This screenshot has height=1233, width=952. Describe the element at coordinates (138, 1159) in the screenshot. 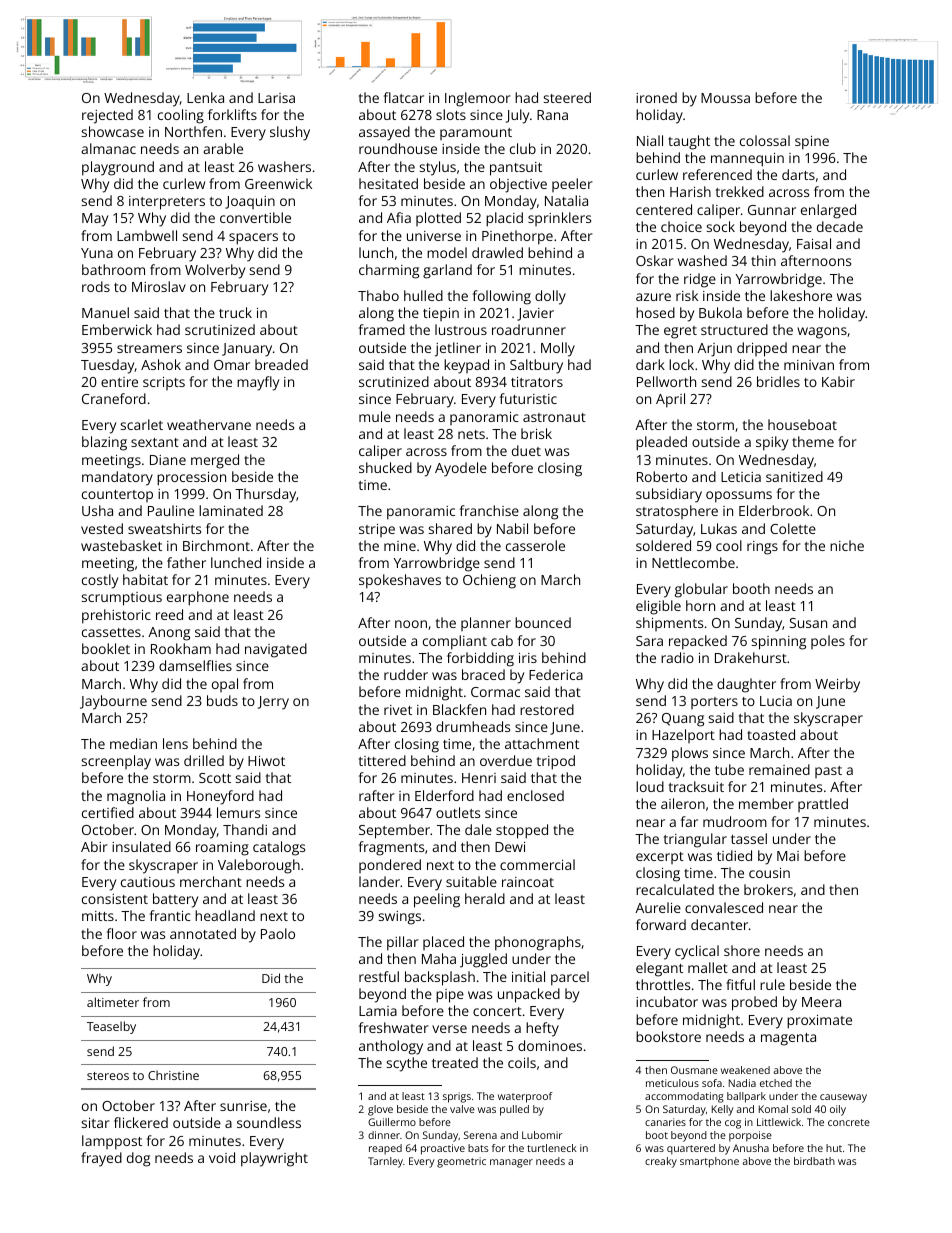

I see `dog` at that location.
